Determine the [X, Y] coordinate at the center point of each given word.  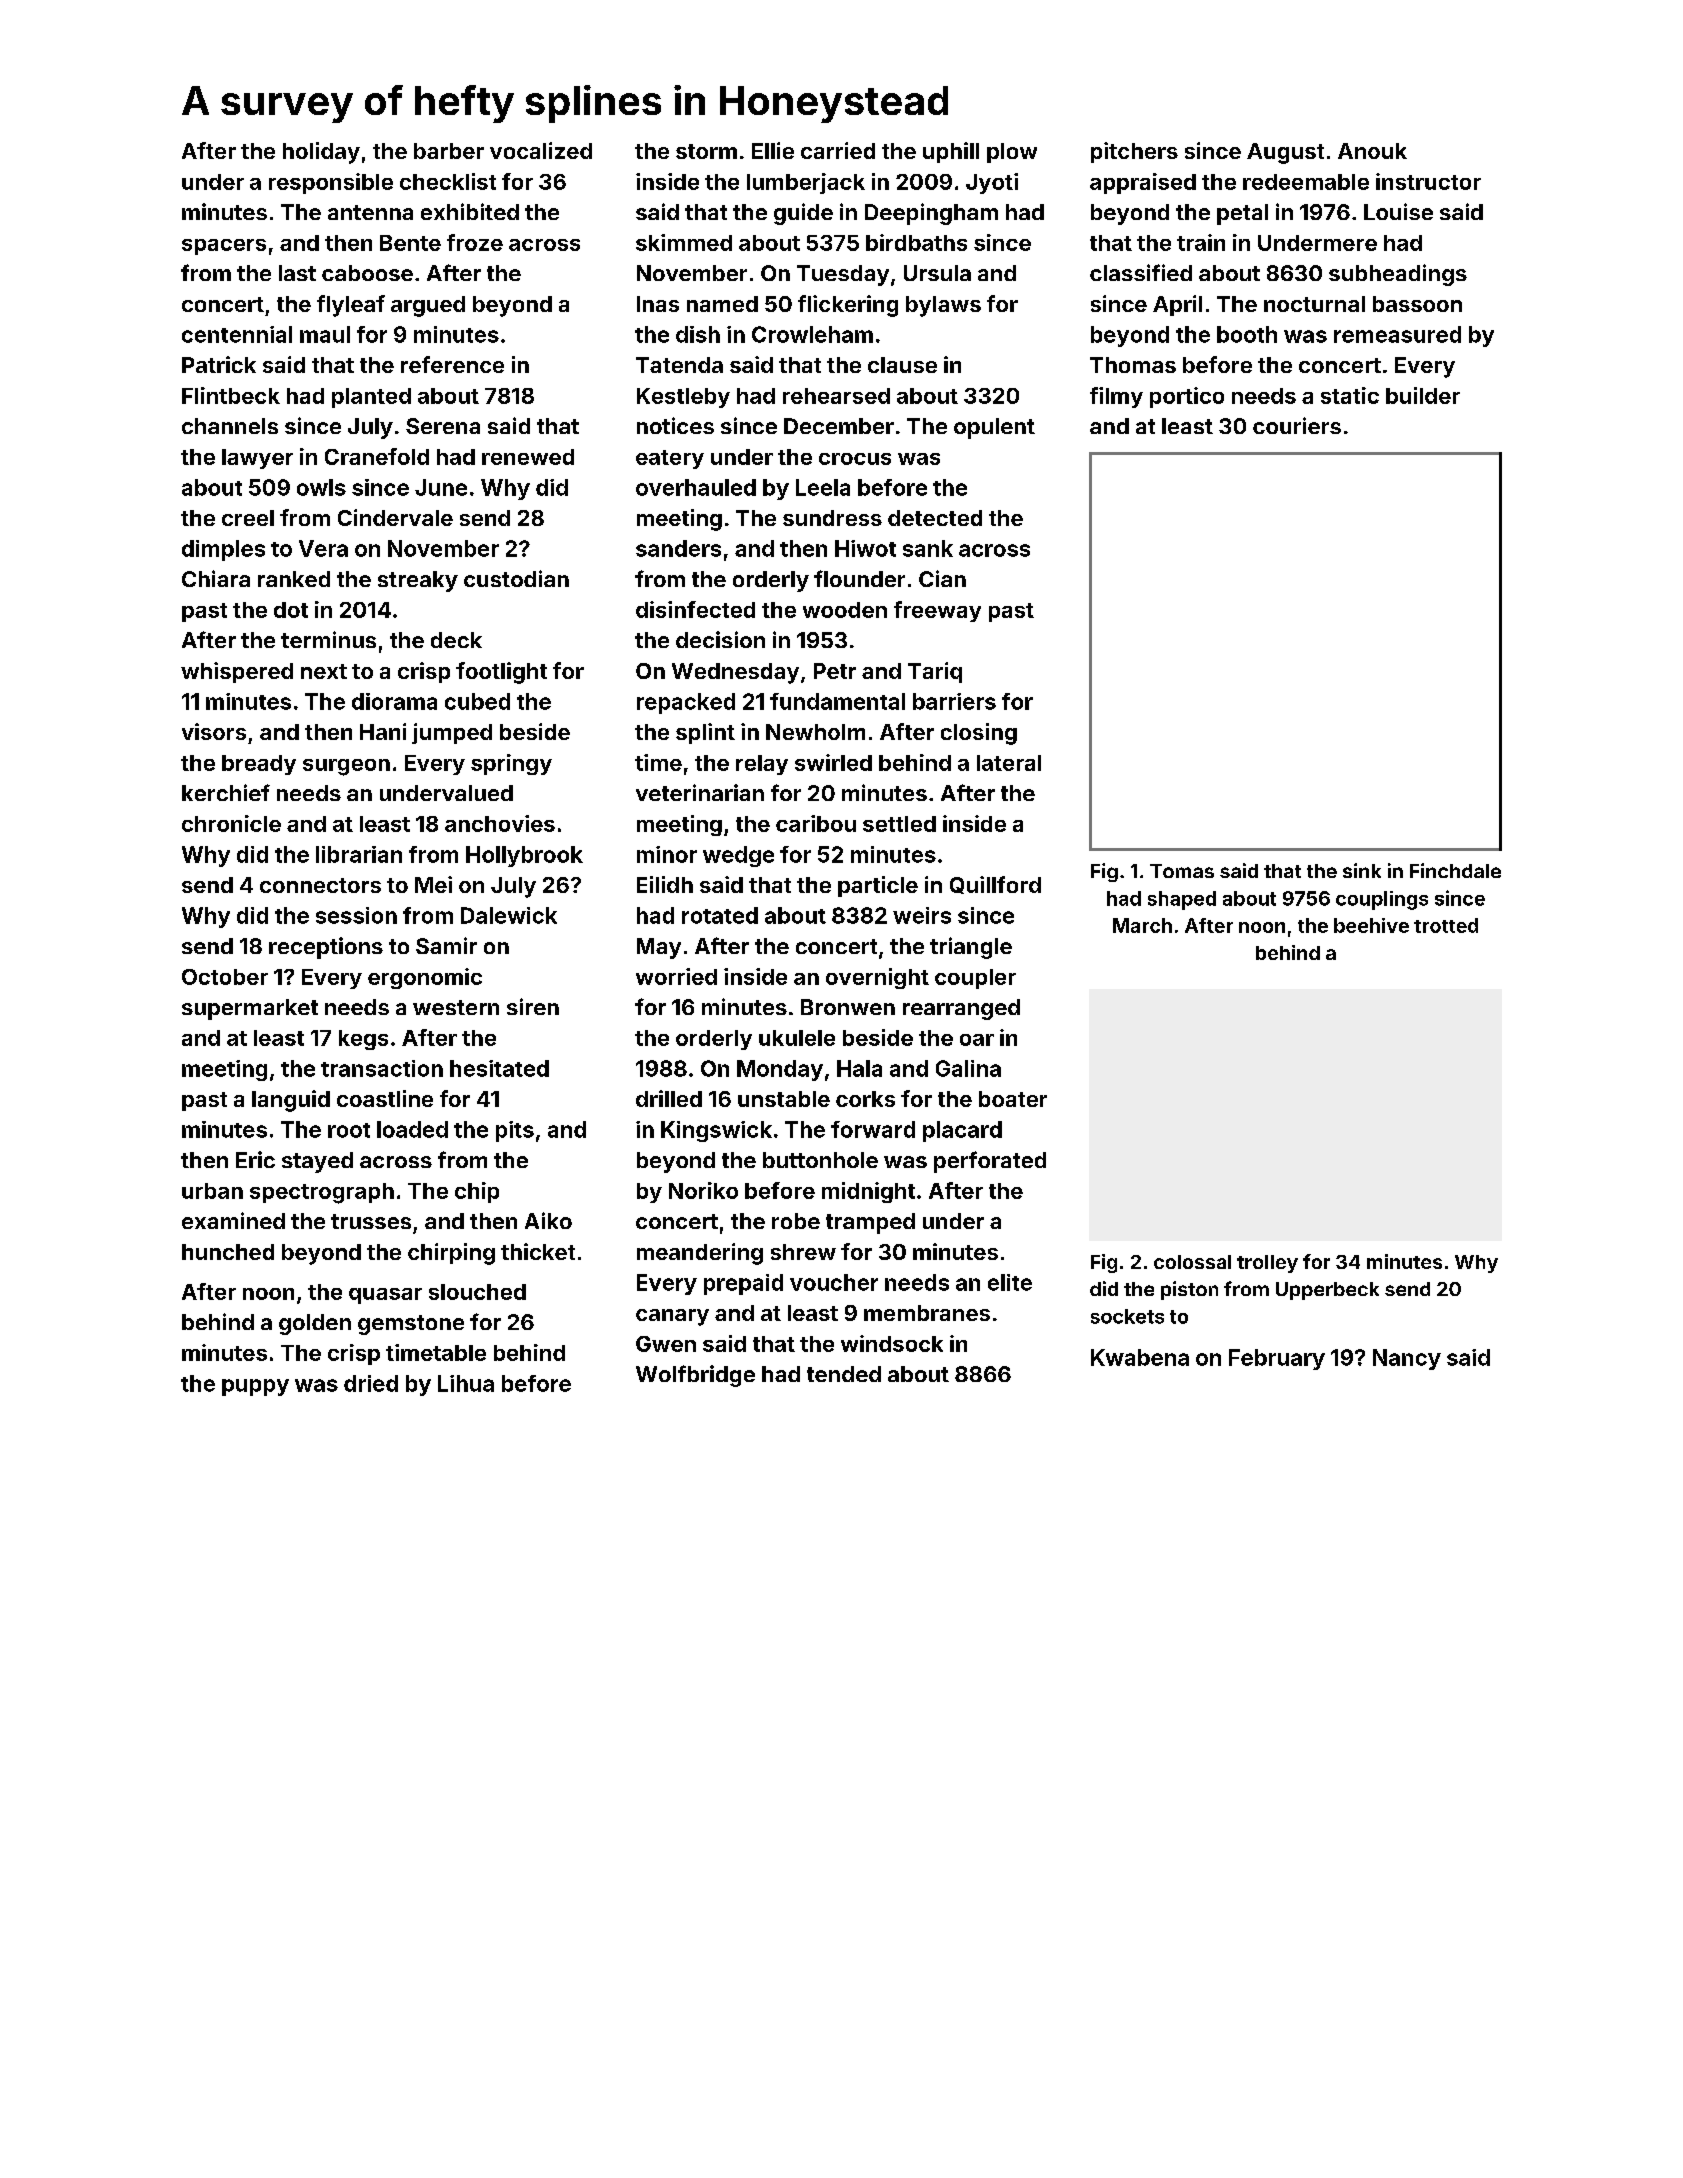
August [1285, 153]
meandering [700, 1254]
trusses [371, 1221]
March [1142, 925]
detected [935, 518]
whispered [237, 672]
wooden [845, 610]
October [225, 977]
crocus [855, 459]
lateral [1009, 763]
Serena [443, 426]
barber [449, 151]
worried [676, 976]
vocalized [541, 150]
